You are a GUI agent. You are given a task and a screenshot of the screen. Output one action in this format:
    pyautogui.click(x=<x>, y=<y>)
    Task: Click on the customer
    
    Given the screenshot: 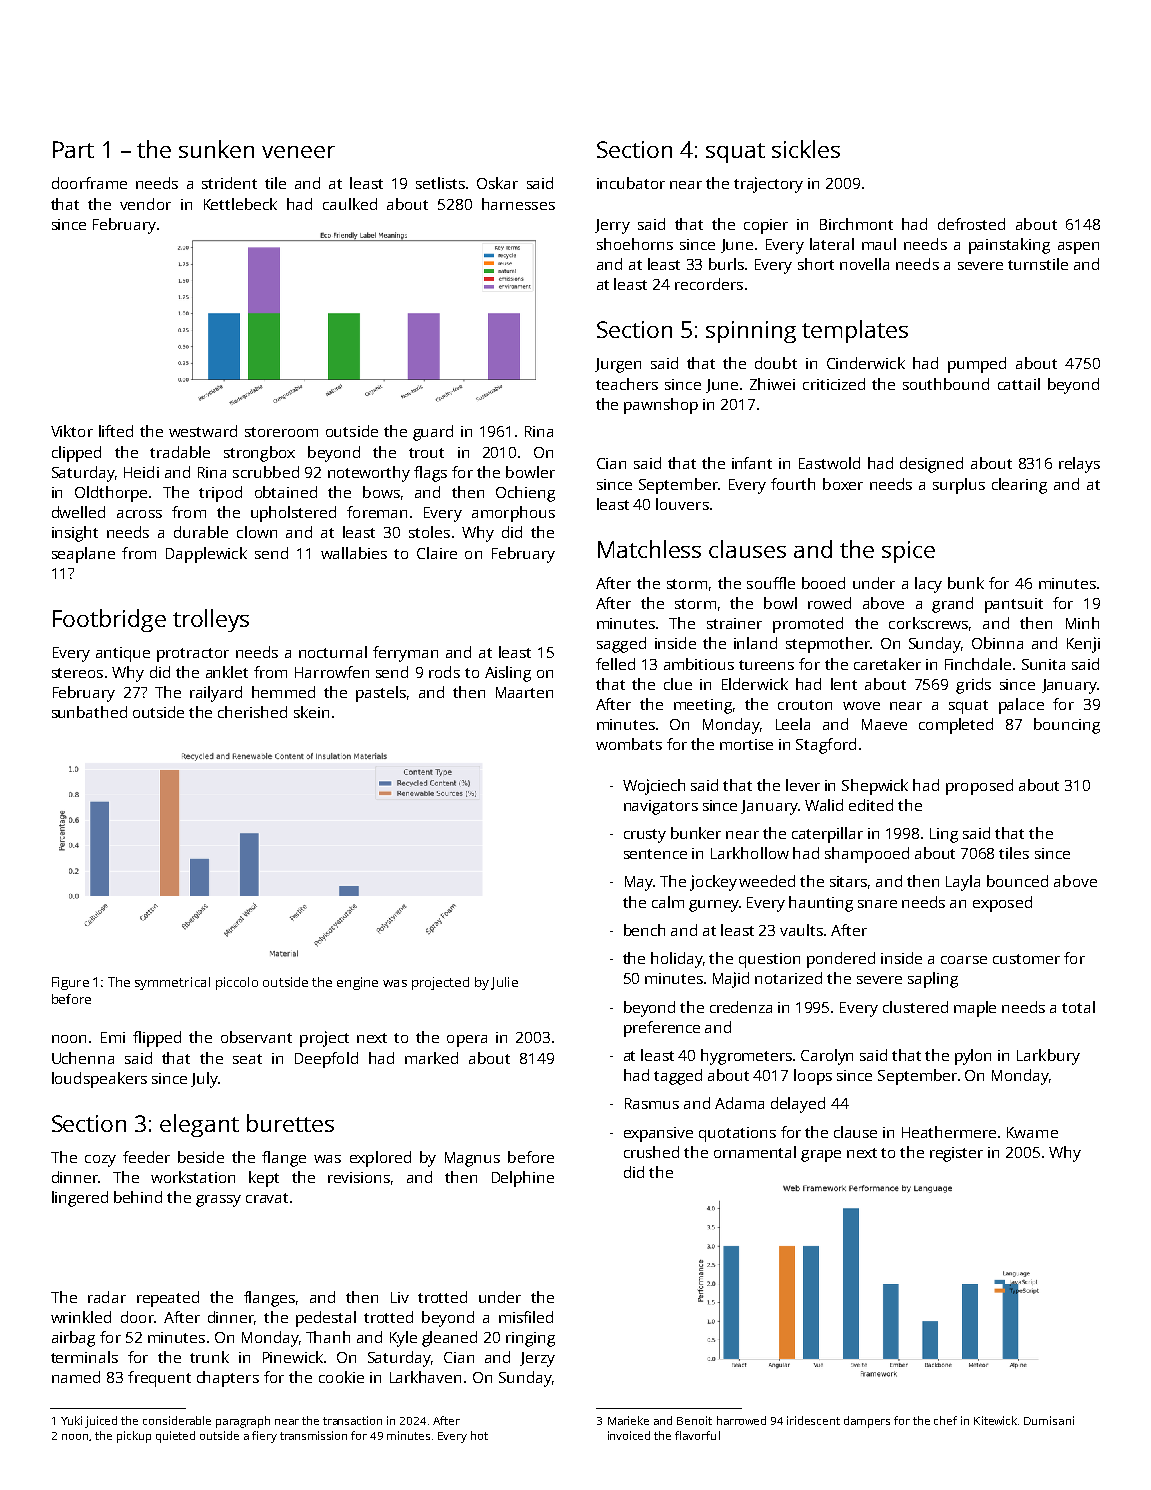 What is the action you would take?
    pyautogui.click(x=1026, y=959)
